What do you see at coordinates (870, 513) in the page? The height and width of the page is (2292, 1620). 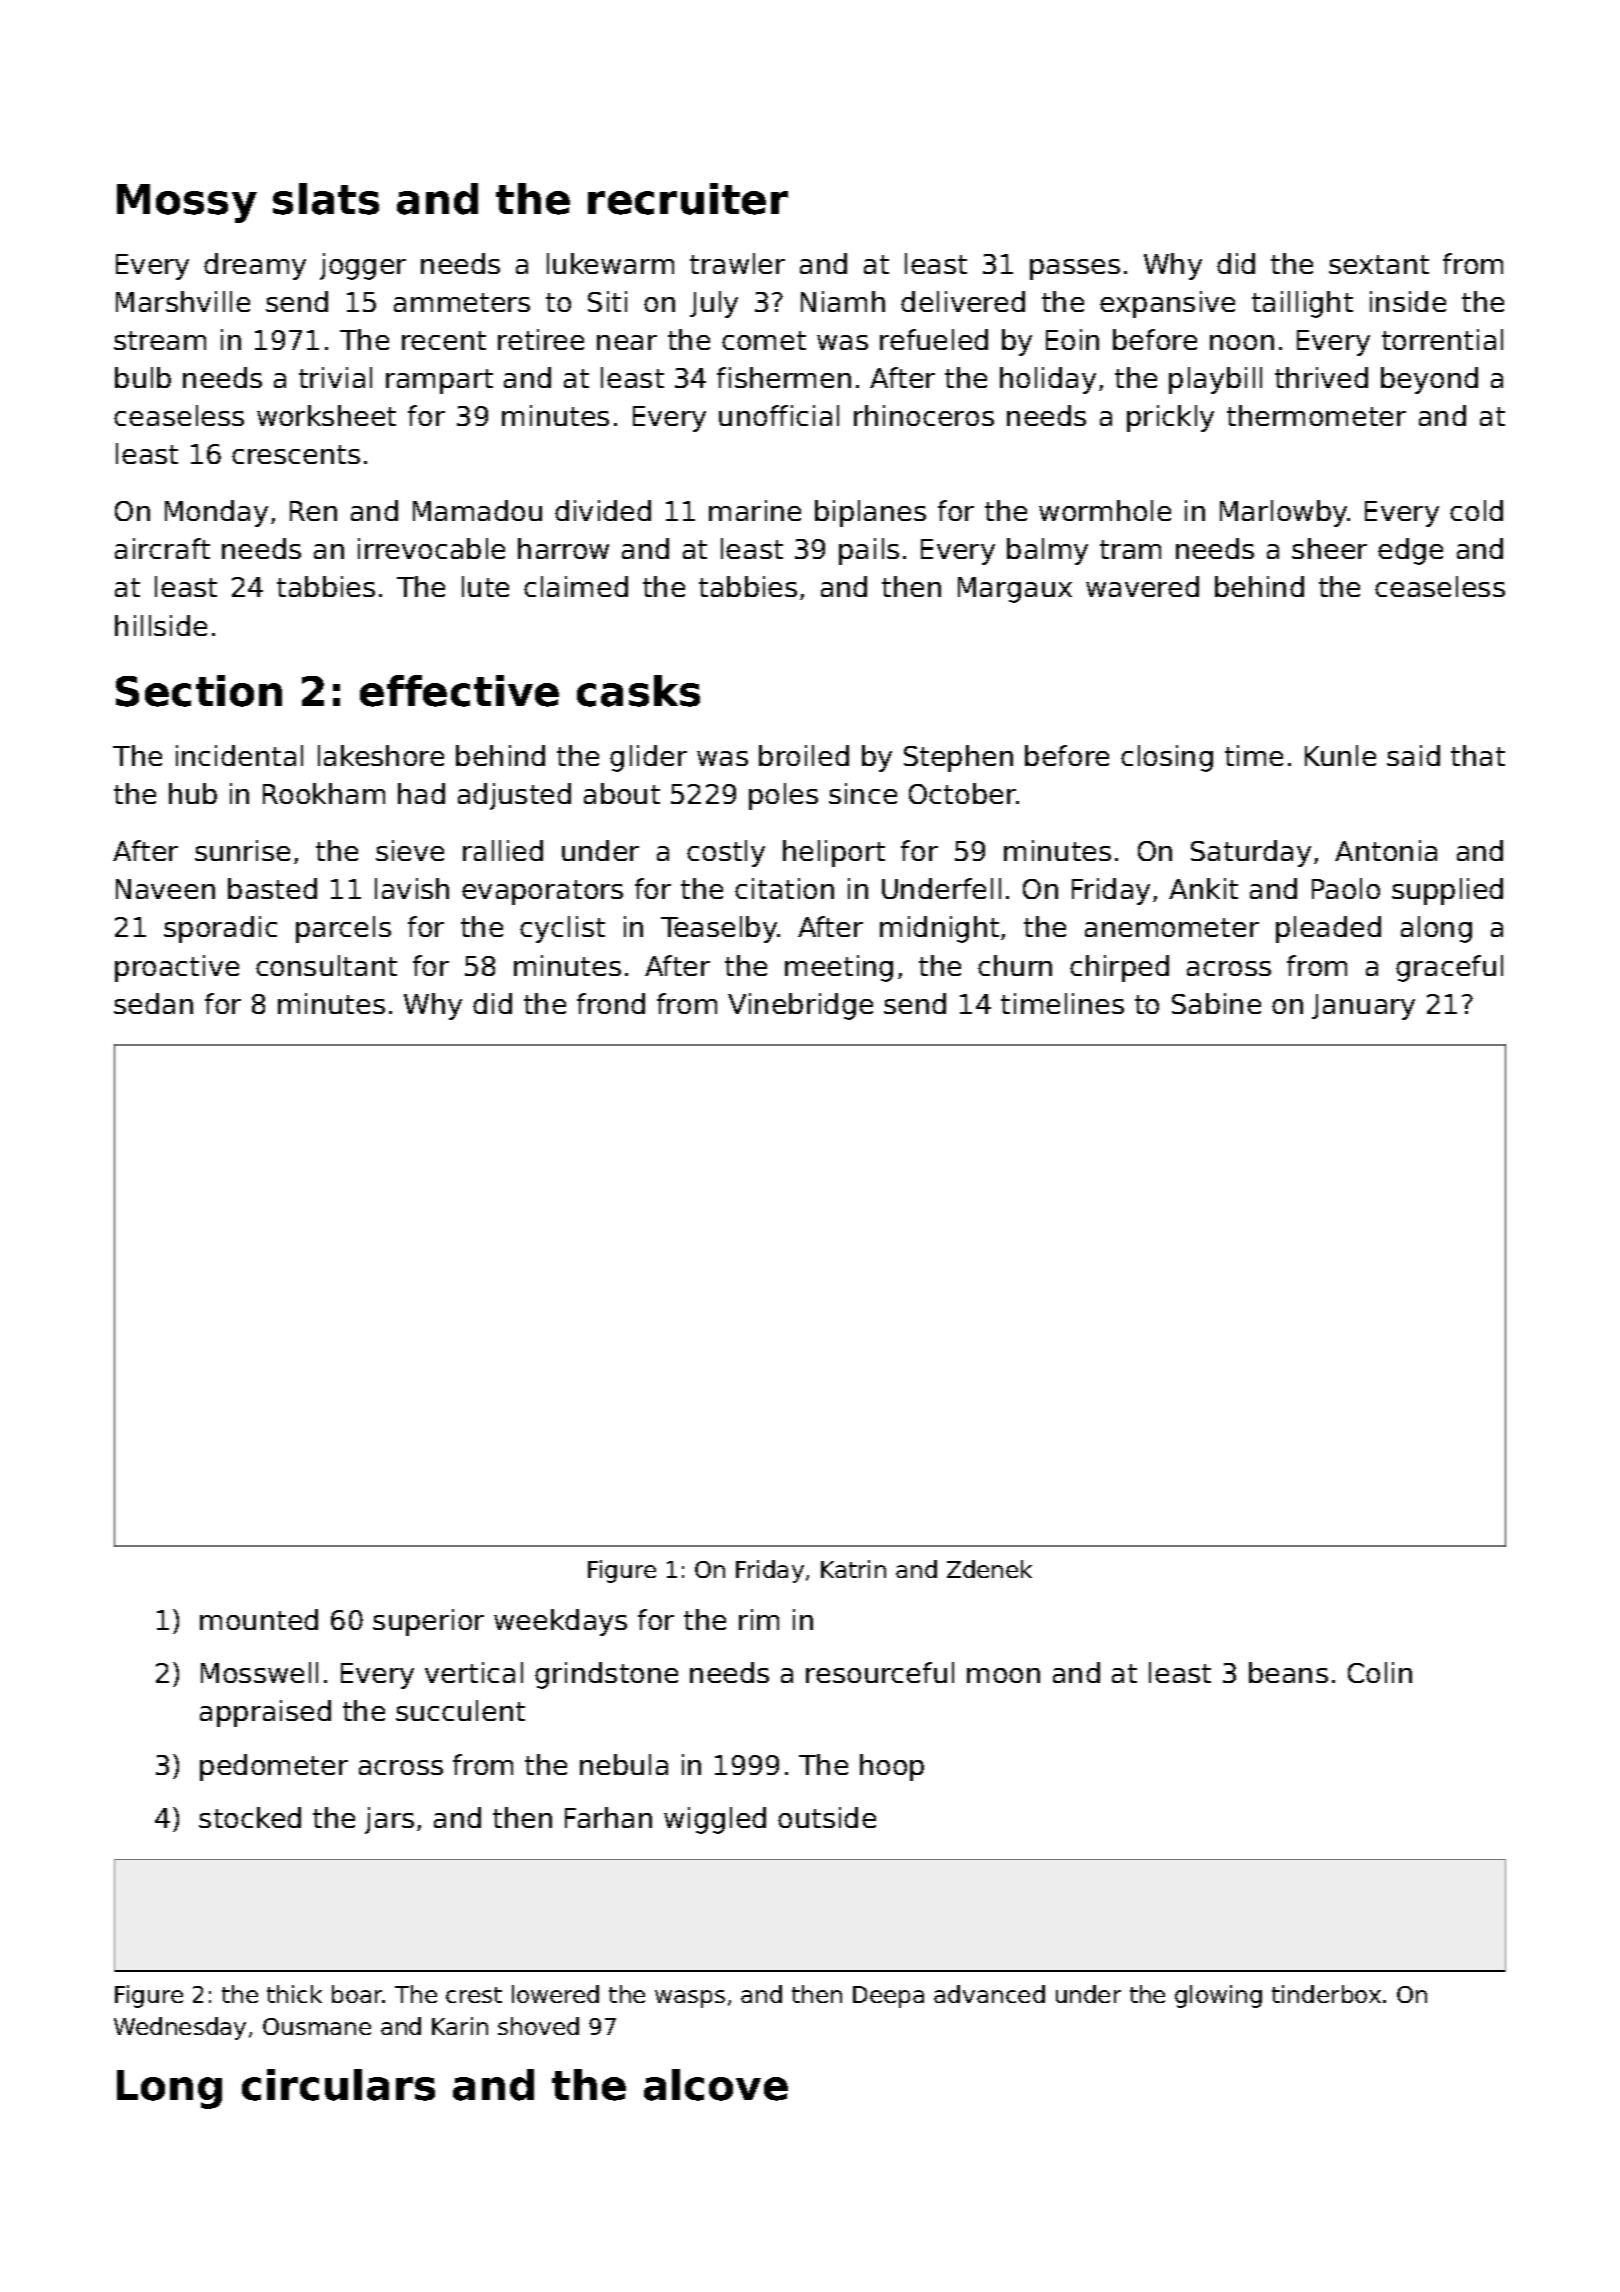 I see `biplanes` at bounding box center [870, 513].
